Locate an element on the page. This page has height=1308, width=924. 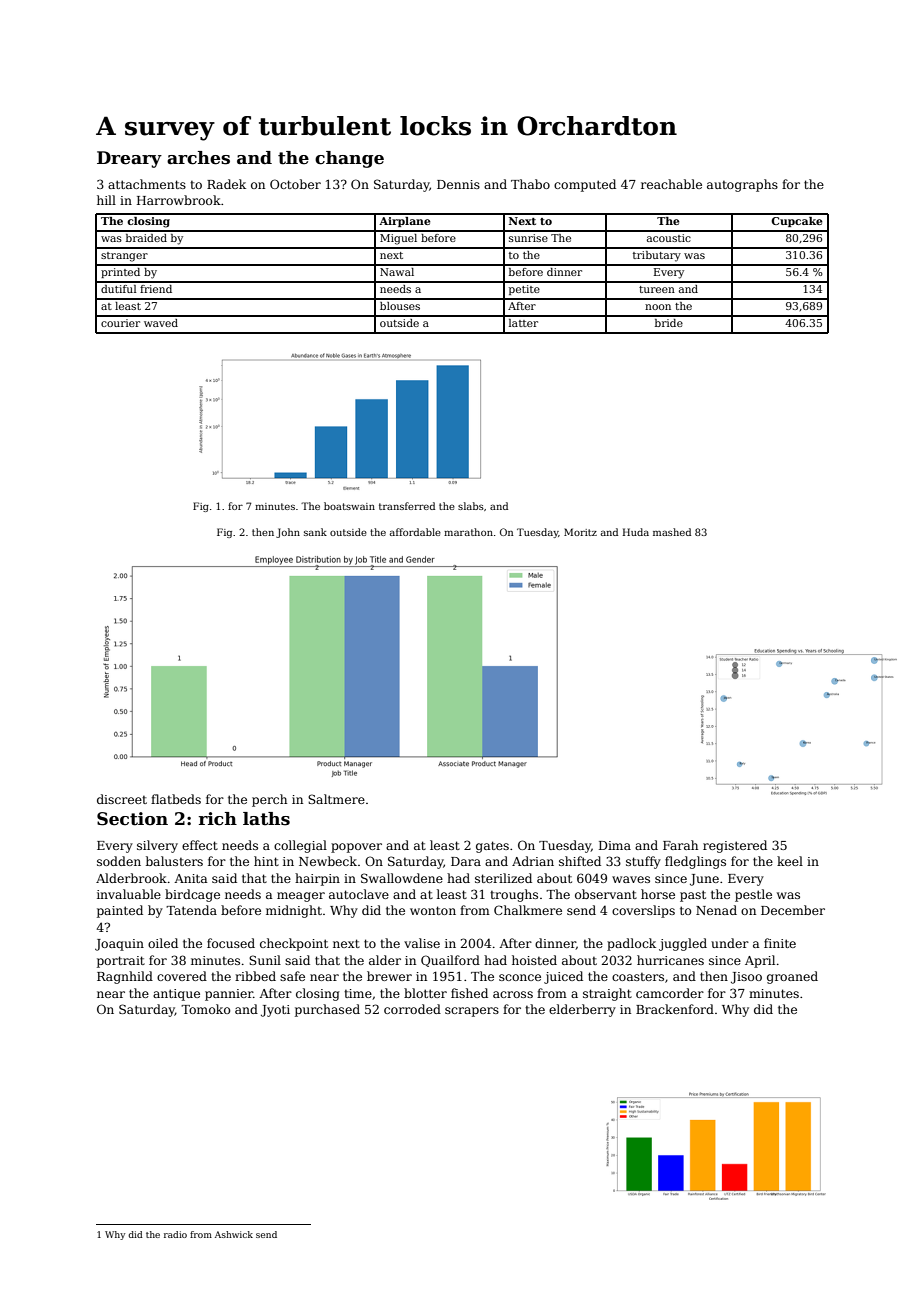
elderberry is located at coordinates (582, 1010).
